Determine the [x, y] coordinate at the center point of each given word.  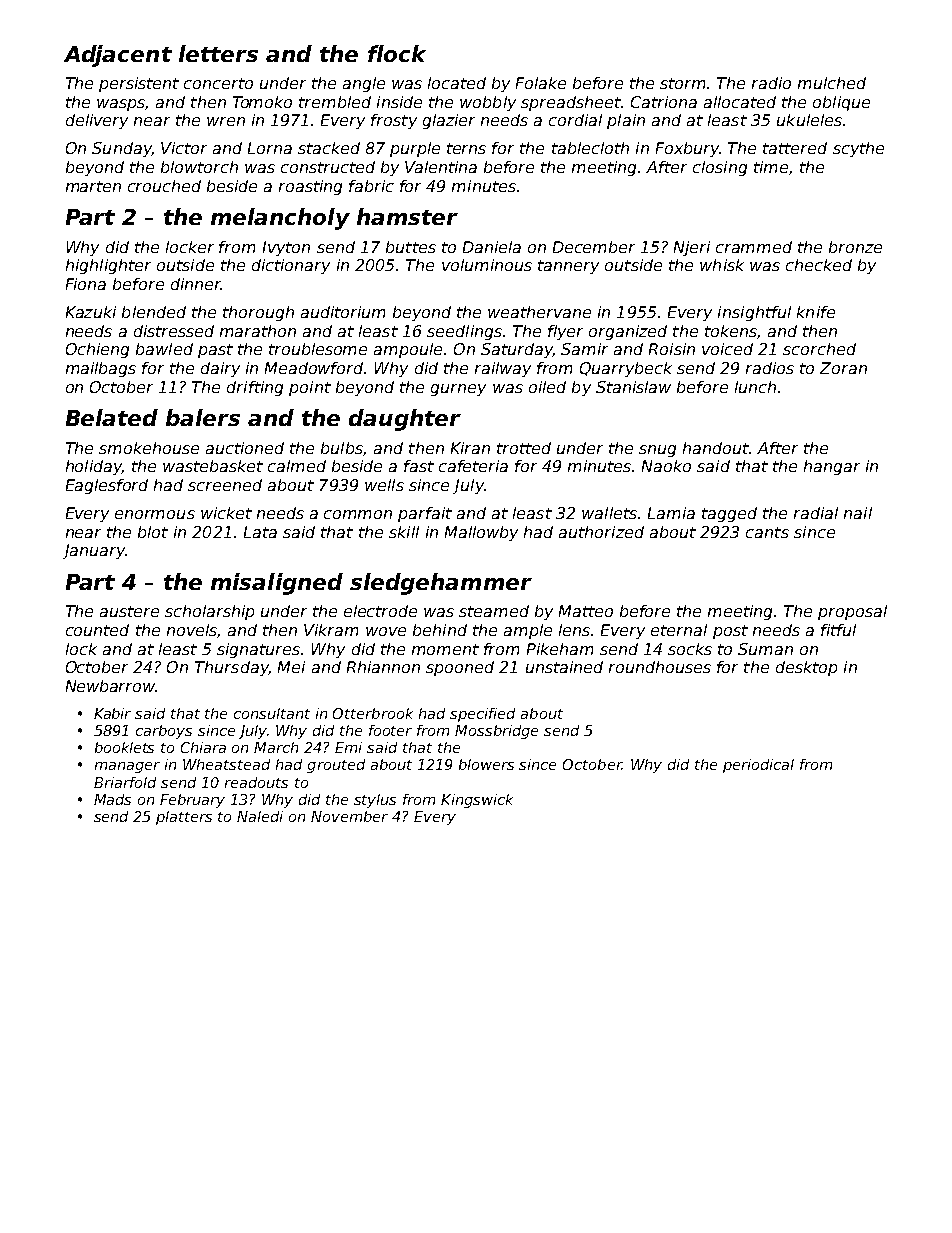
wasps [121, 105]
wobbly [488, 103]
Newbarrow [110, 686]
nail [858, 513]
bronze [855, 247]
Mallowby [481, 533]
